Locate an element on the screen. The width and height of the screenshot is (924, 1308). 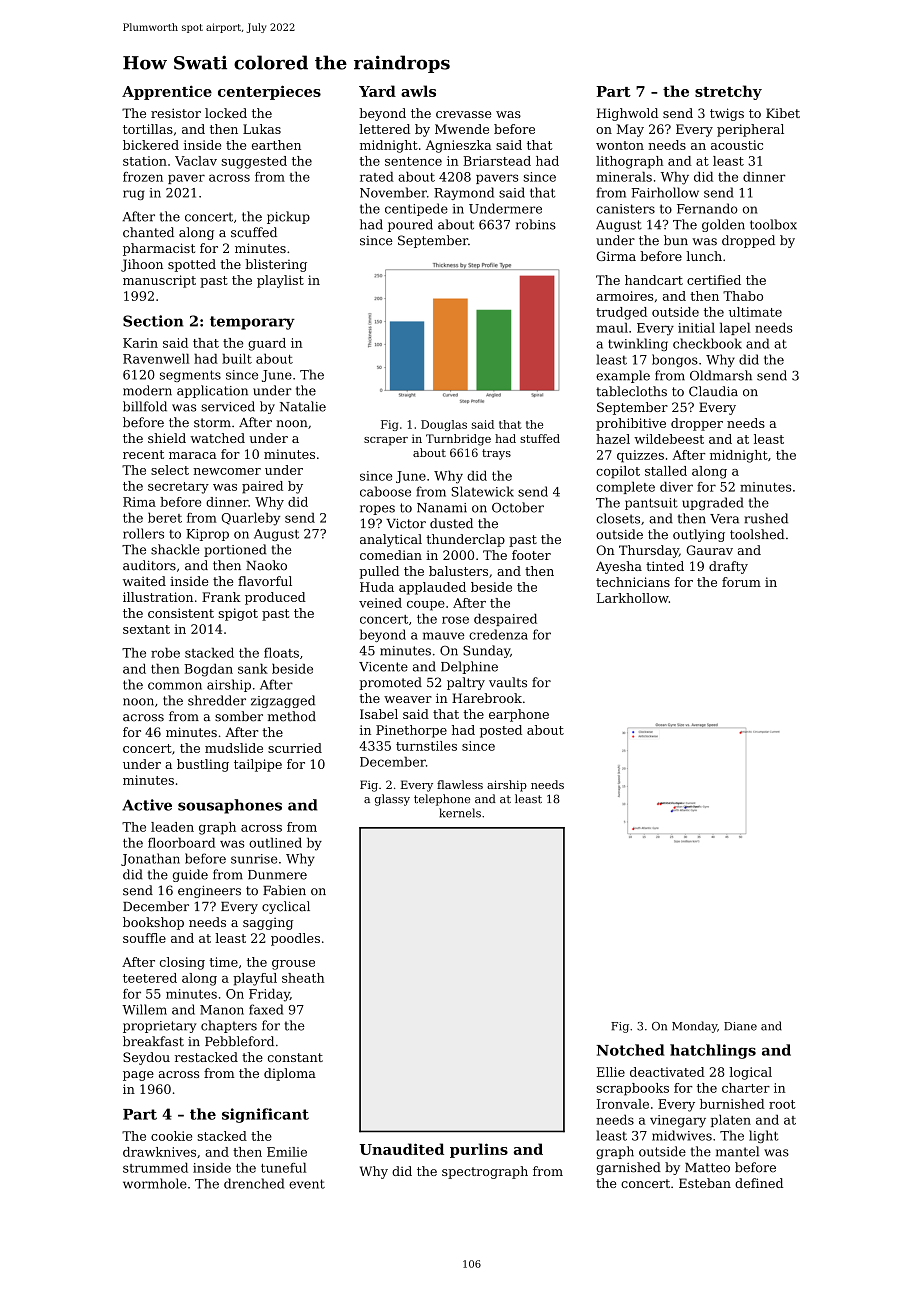
frozen is located at coordinates (143, 177).
